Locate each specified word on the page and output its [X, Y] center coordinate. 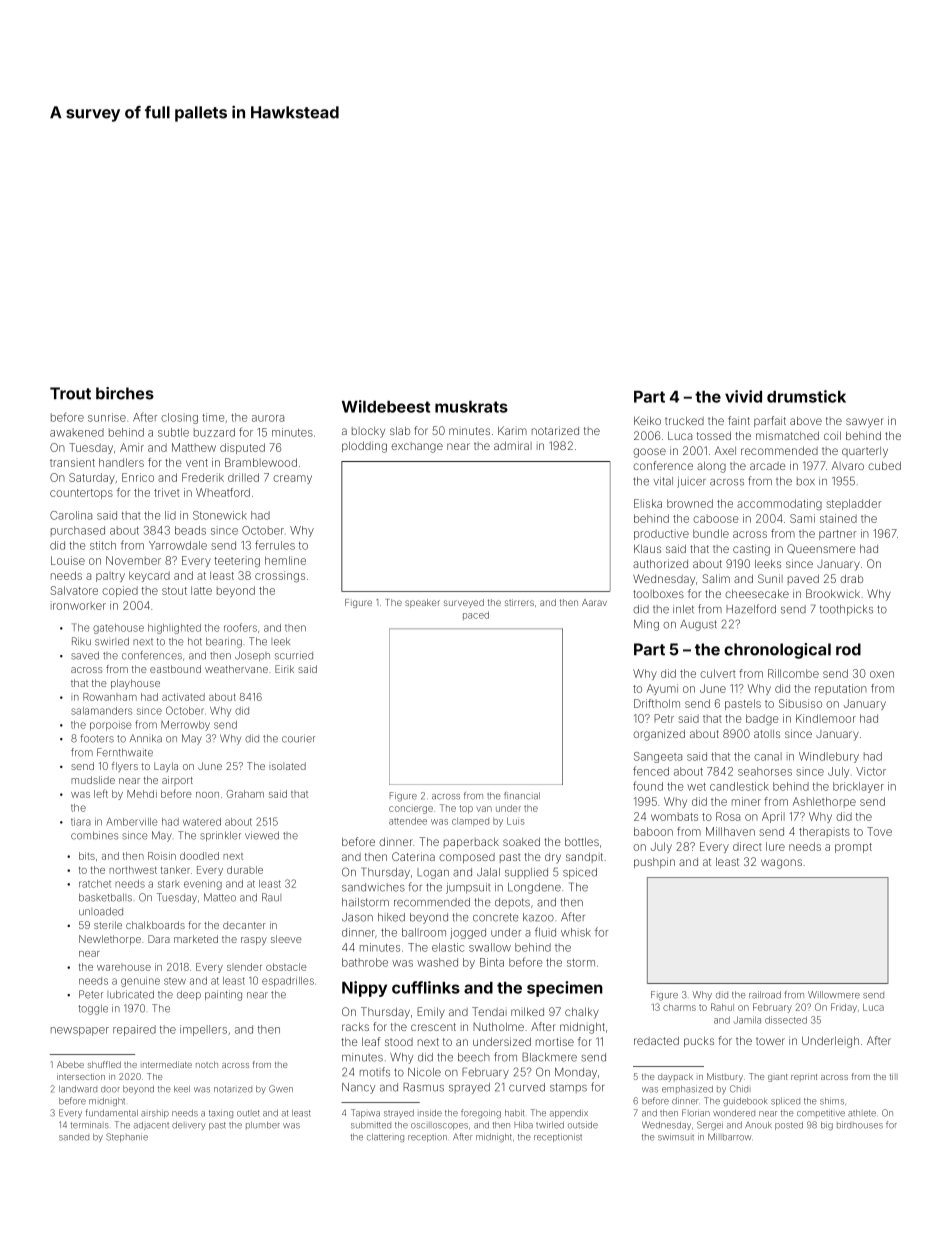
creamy [292, 479]
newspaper [80, 1031]
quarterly [865, 452]
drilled [243, 477]
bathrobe [365, 962]
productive [661, 534]
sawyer [865, 423]
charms [679, 1007]
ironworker [78, 605]
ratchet [95, 884]
